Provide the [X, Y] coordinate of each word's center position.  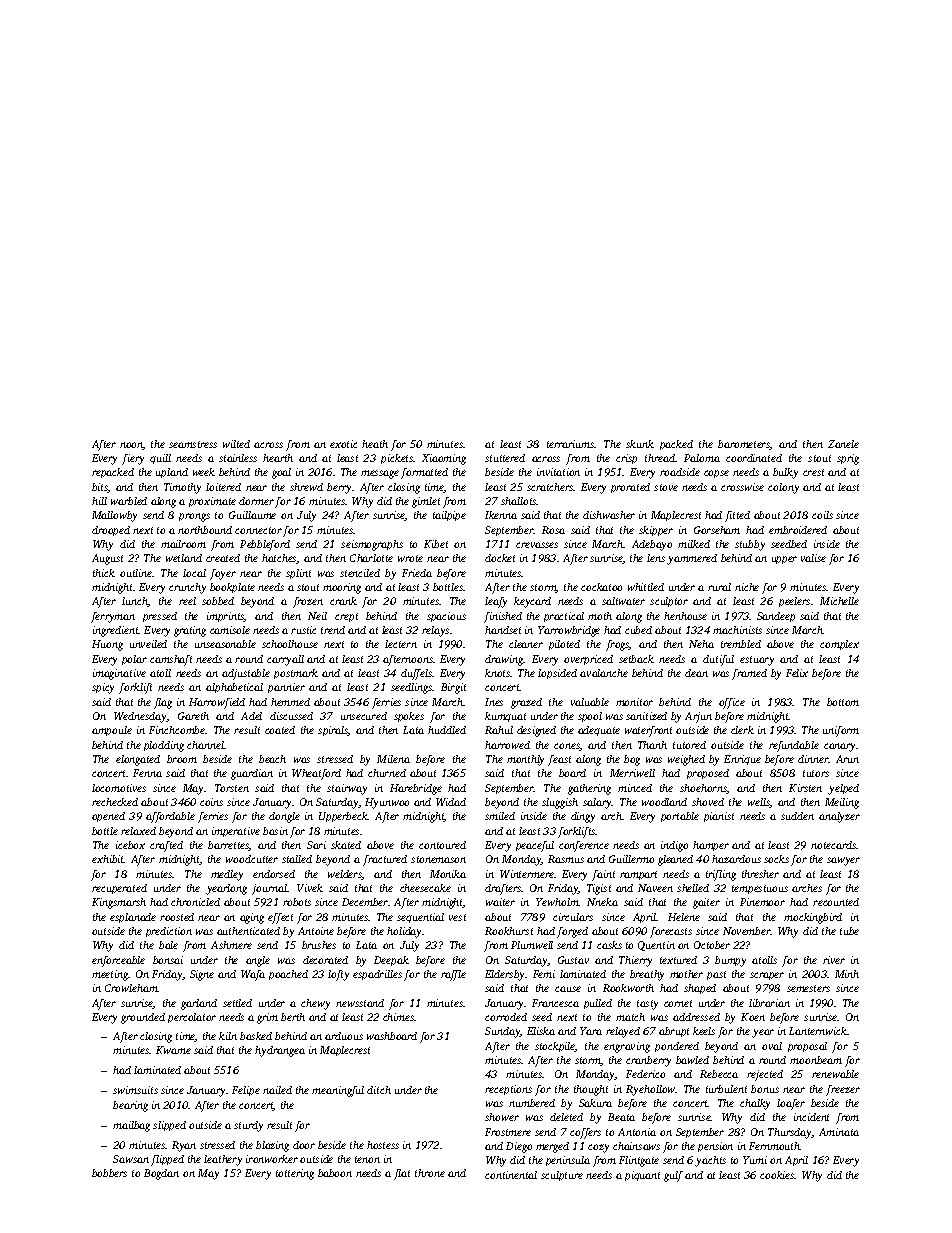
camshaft [171, 660]
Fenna [147, 773]
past [716, 975]
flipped [167, 1160]
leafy [496, 602]
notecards [834, 845]
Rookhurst [509, 931]
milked [694, 544]
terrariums [571, 444]
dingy [583, 817]
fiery [133, 459]
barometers [744, 445]
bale [168, 945]
